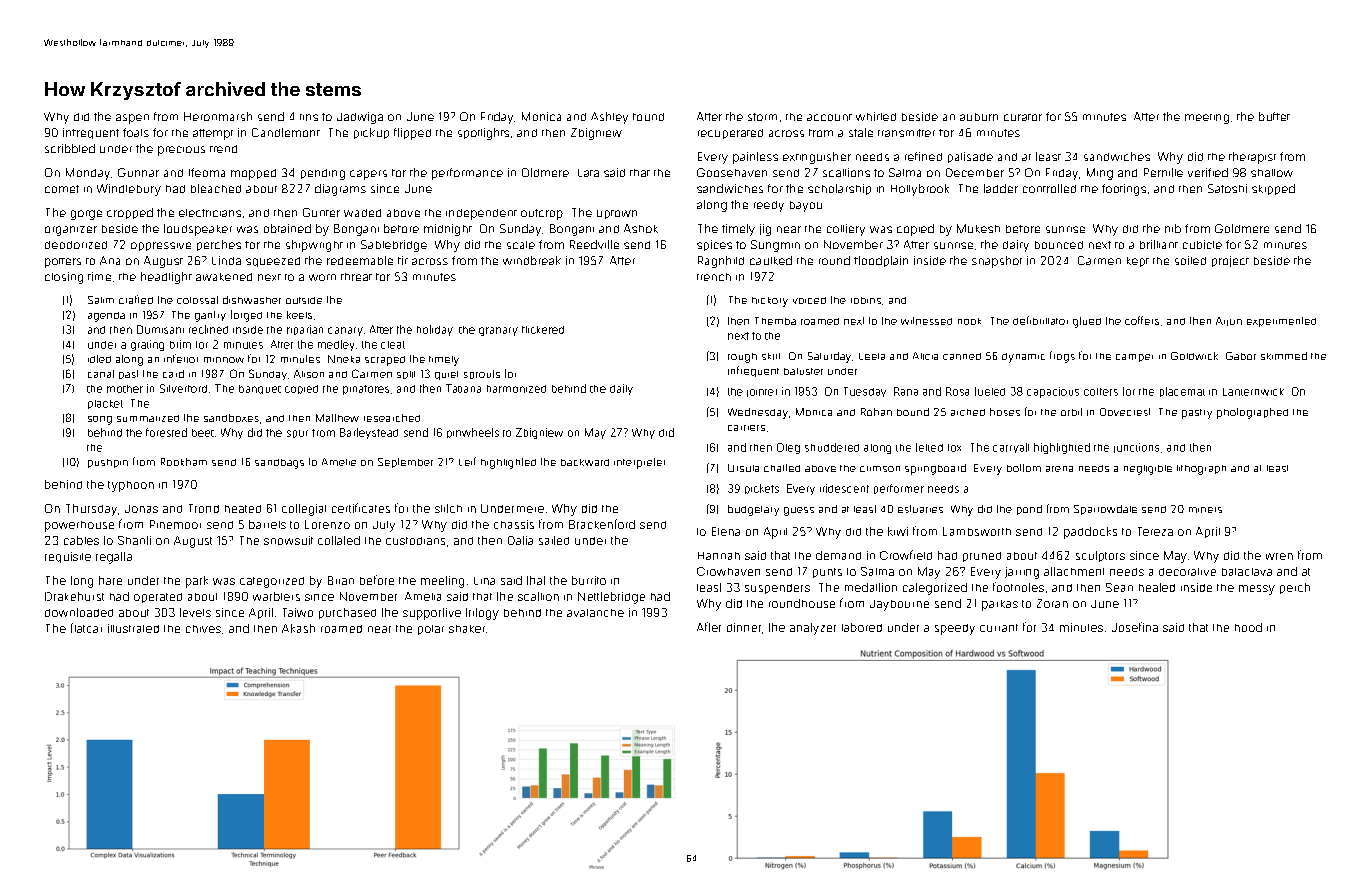 This document has height=887, width=1372. What do you see at coordinates (1135, 627) in the document?
I see `Josefina` at bounding box center [1135, 627].
